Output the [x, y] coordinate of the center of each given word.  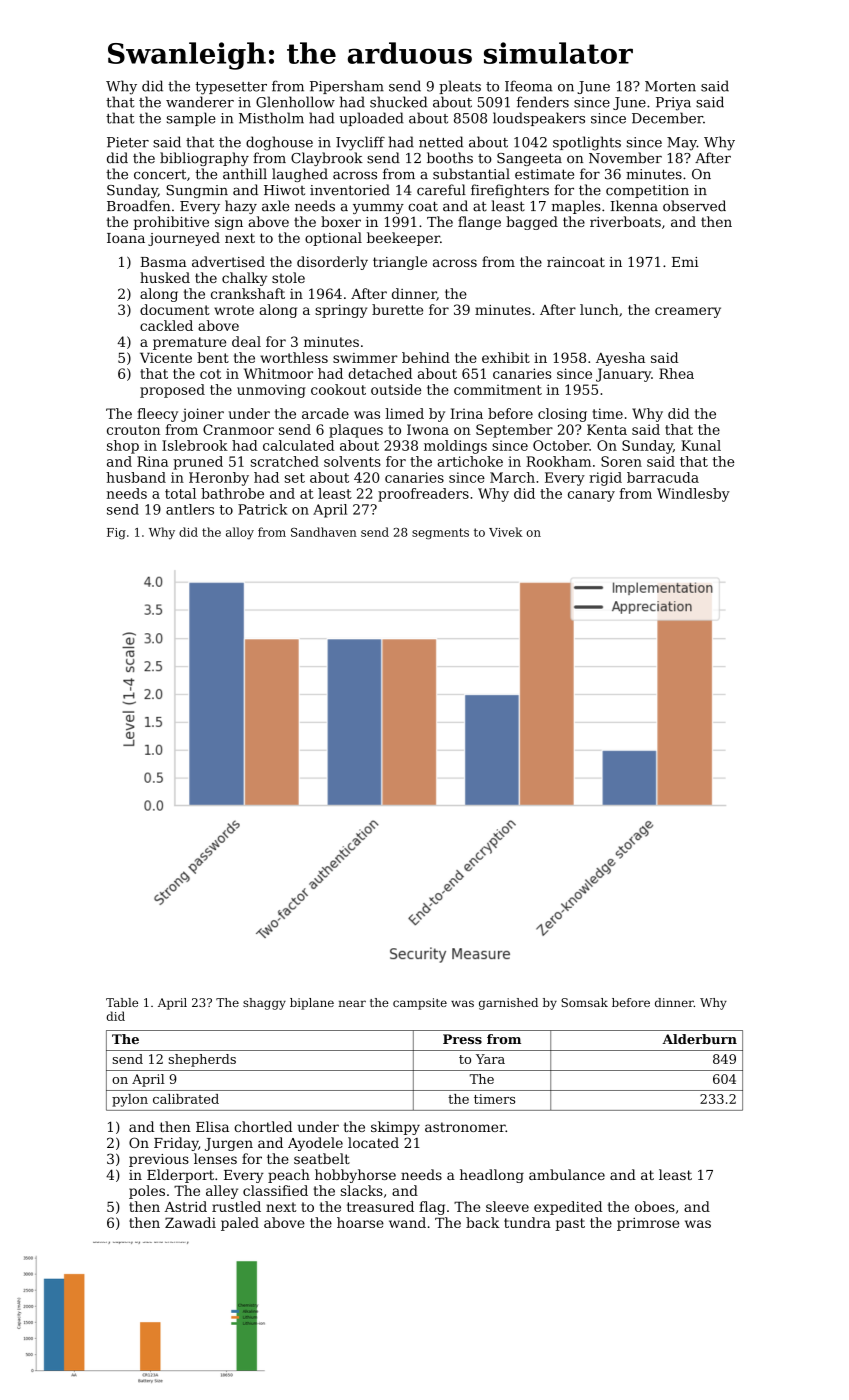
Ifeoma [528, 86]
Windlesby [693, 495]
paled [240, 1224]
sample [191, 119]
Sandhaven [324, 532]
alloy [240, 533]
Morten [670, 86]
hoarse [360, 1222]
